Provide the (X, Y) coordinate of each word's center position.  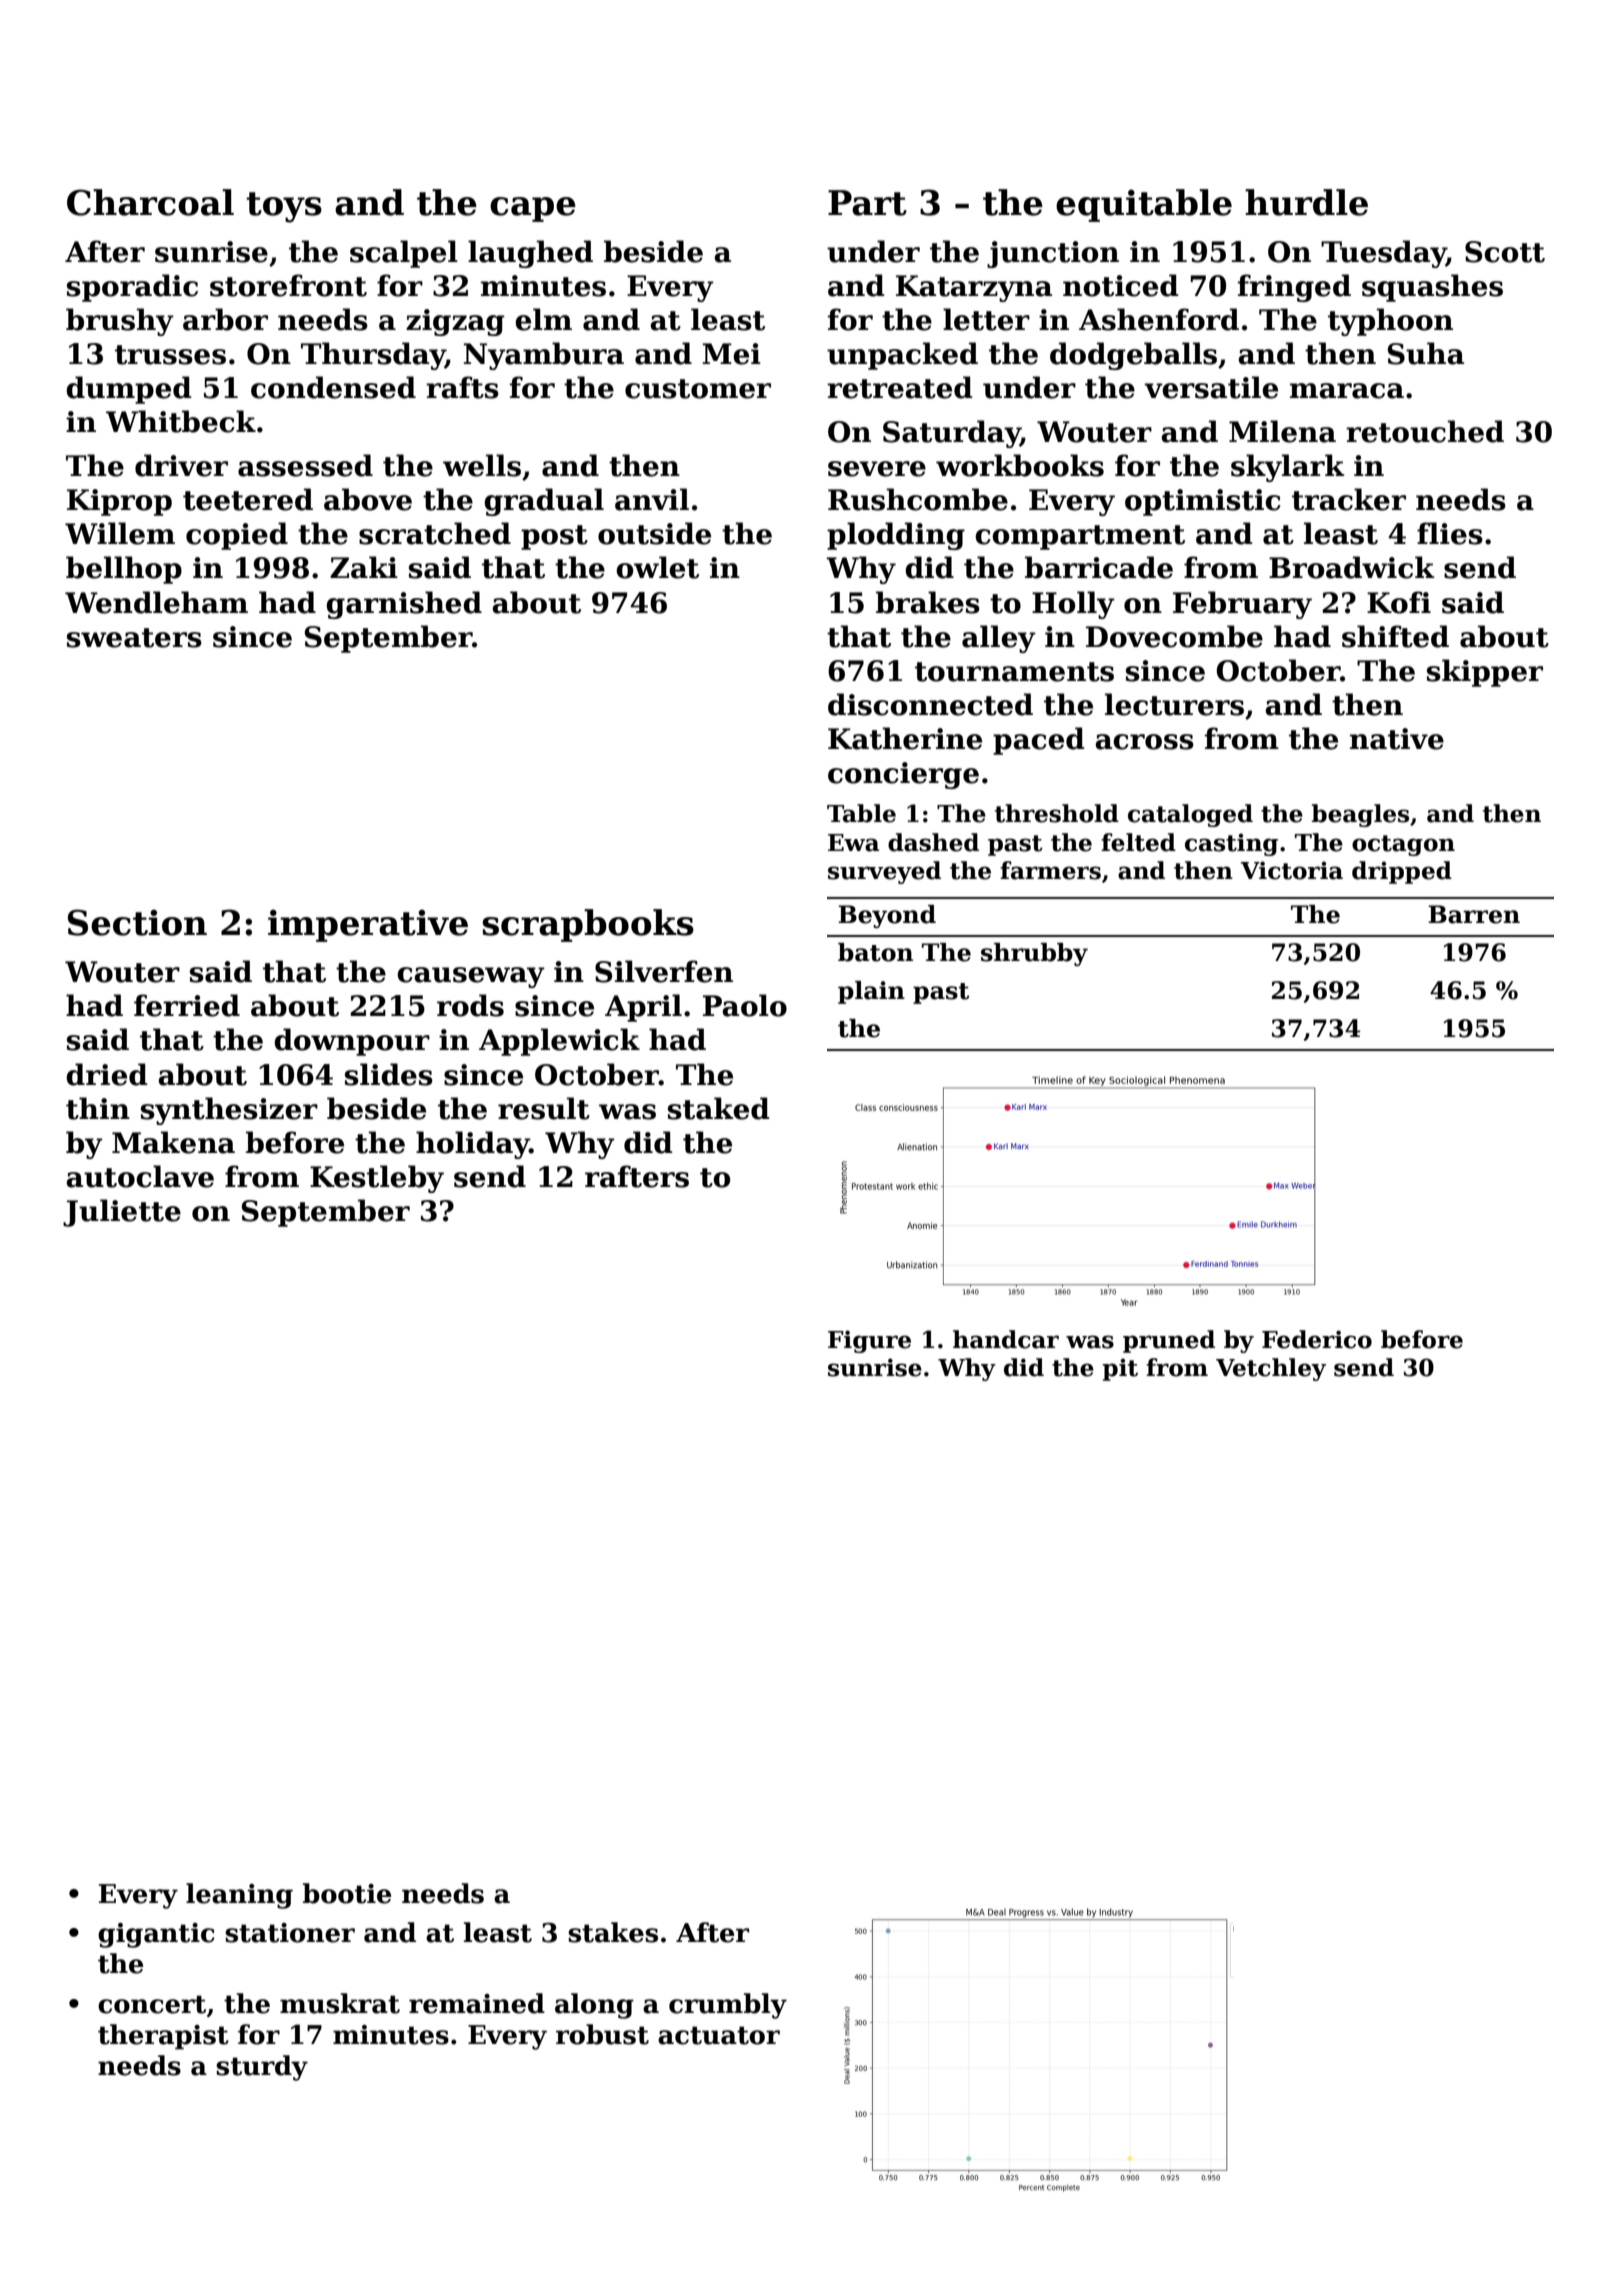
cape (533, 209)
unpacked (902, 356)
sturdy (262, 2068)
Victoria (1292, 870)
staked (719, 1108)
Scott (1505, 252)
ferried (187, 1005)
